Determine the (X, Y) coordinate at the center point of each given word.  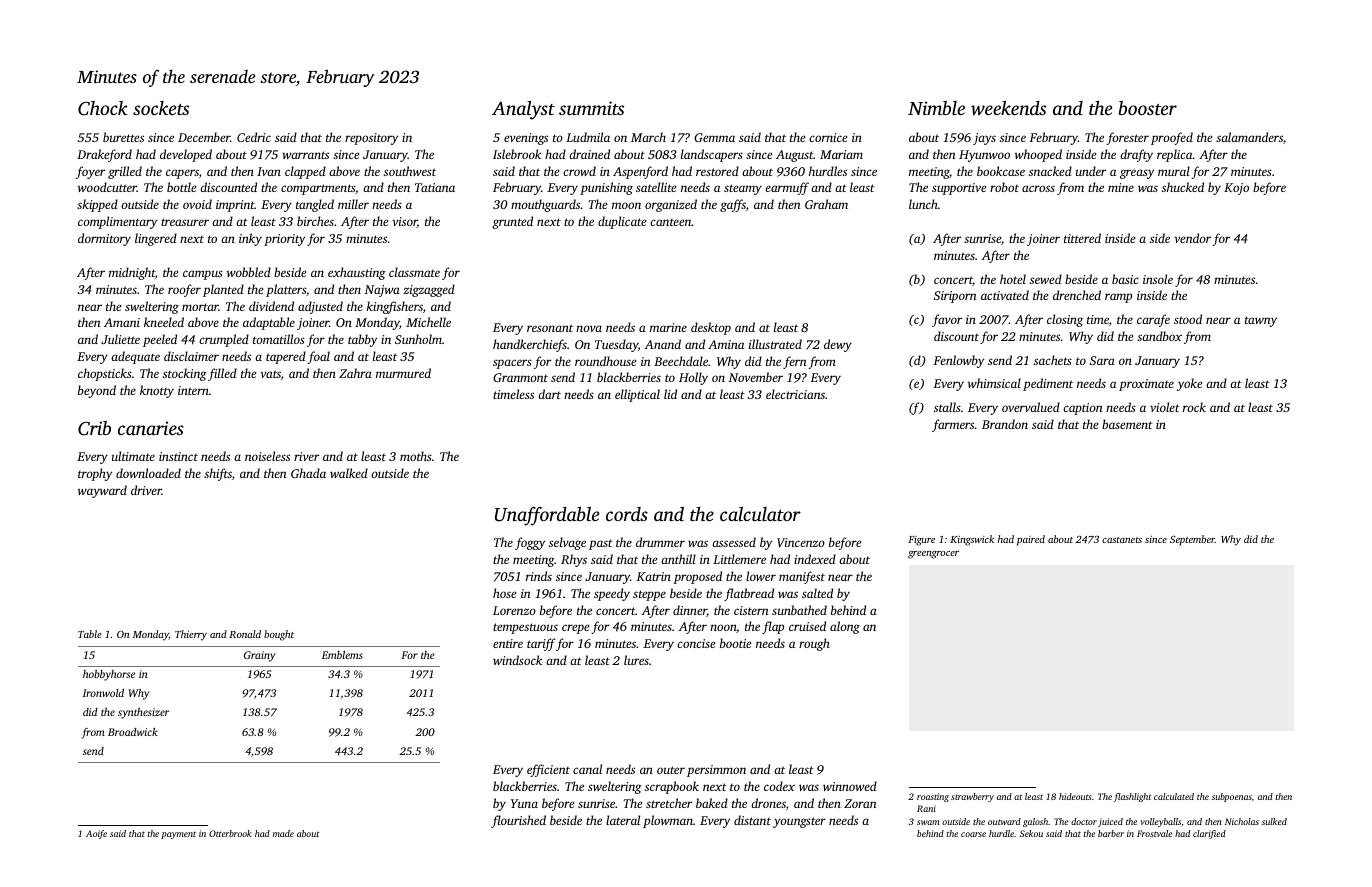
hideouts (1075, 796)
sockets (161, 108)
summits (591, 108)
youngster (799, 822)
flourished (518, 821)
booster (1147, 108)
